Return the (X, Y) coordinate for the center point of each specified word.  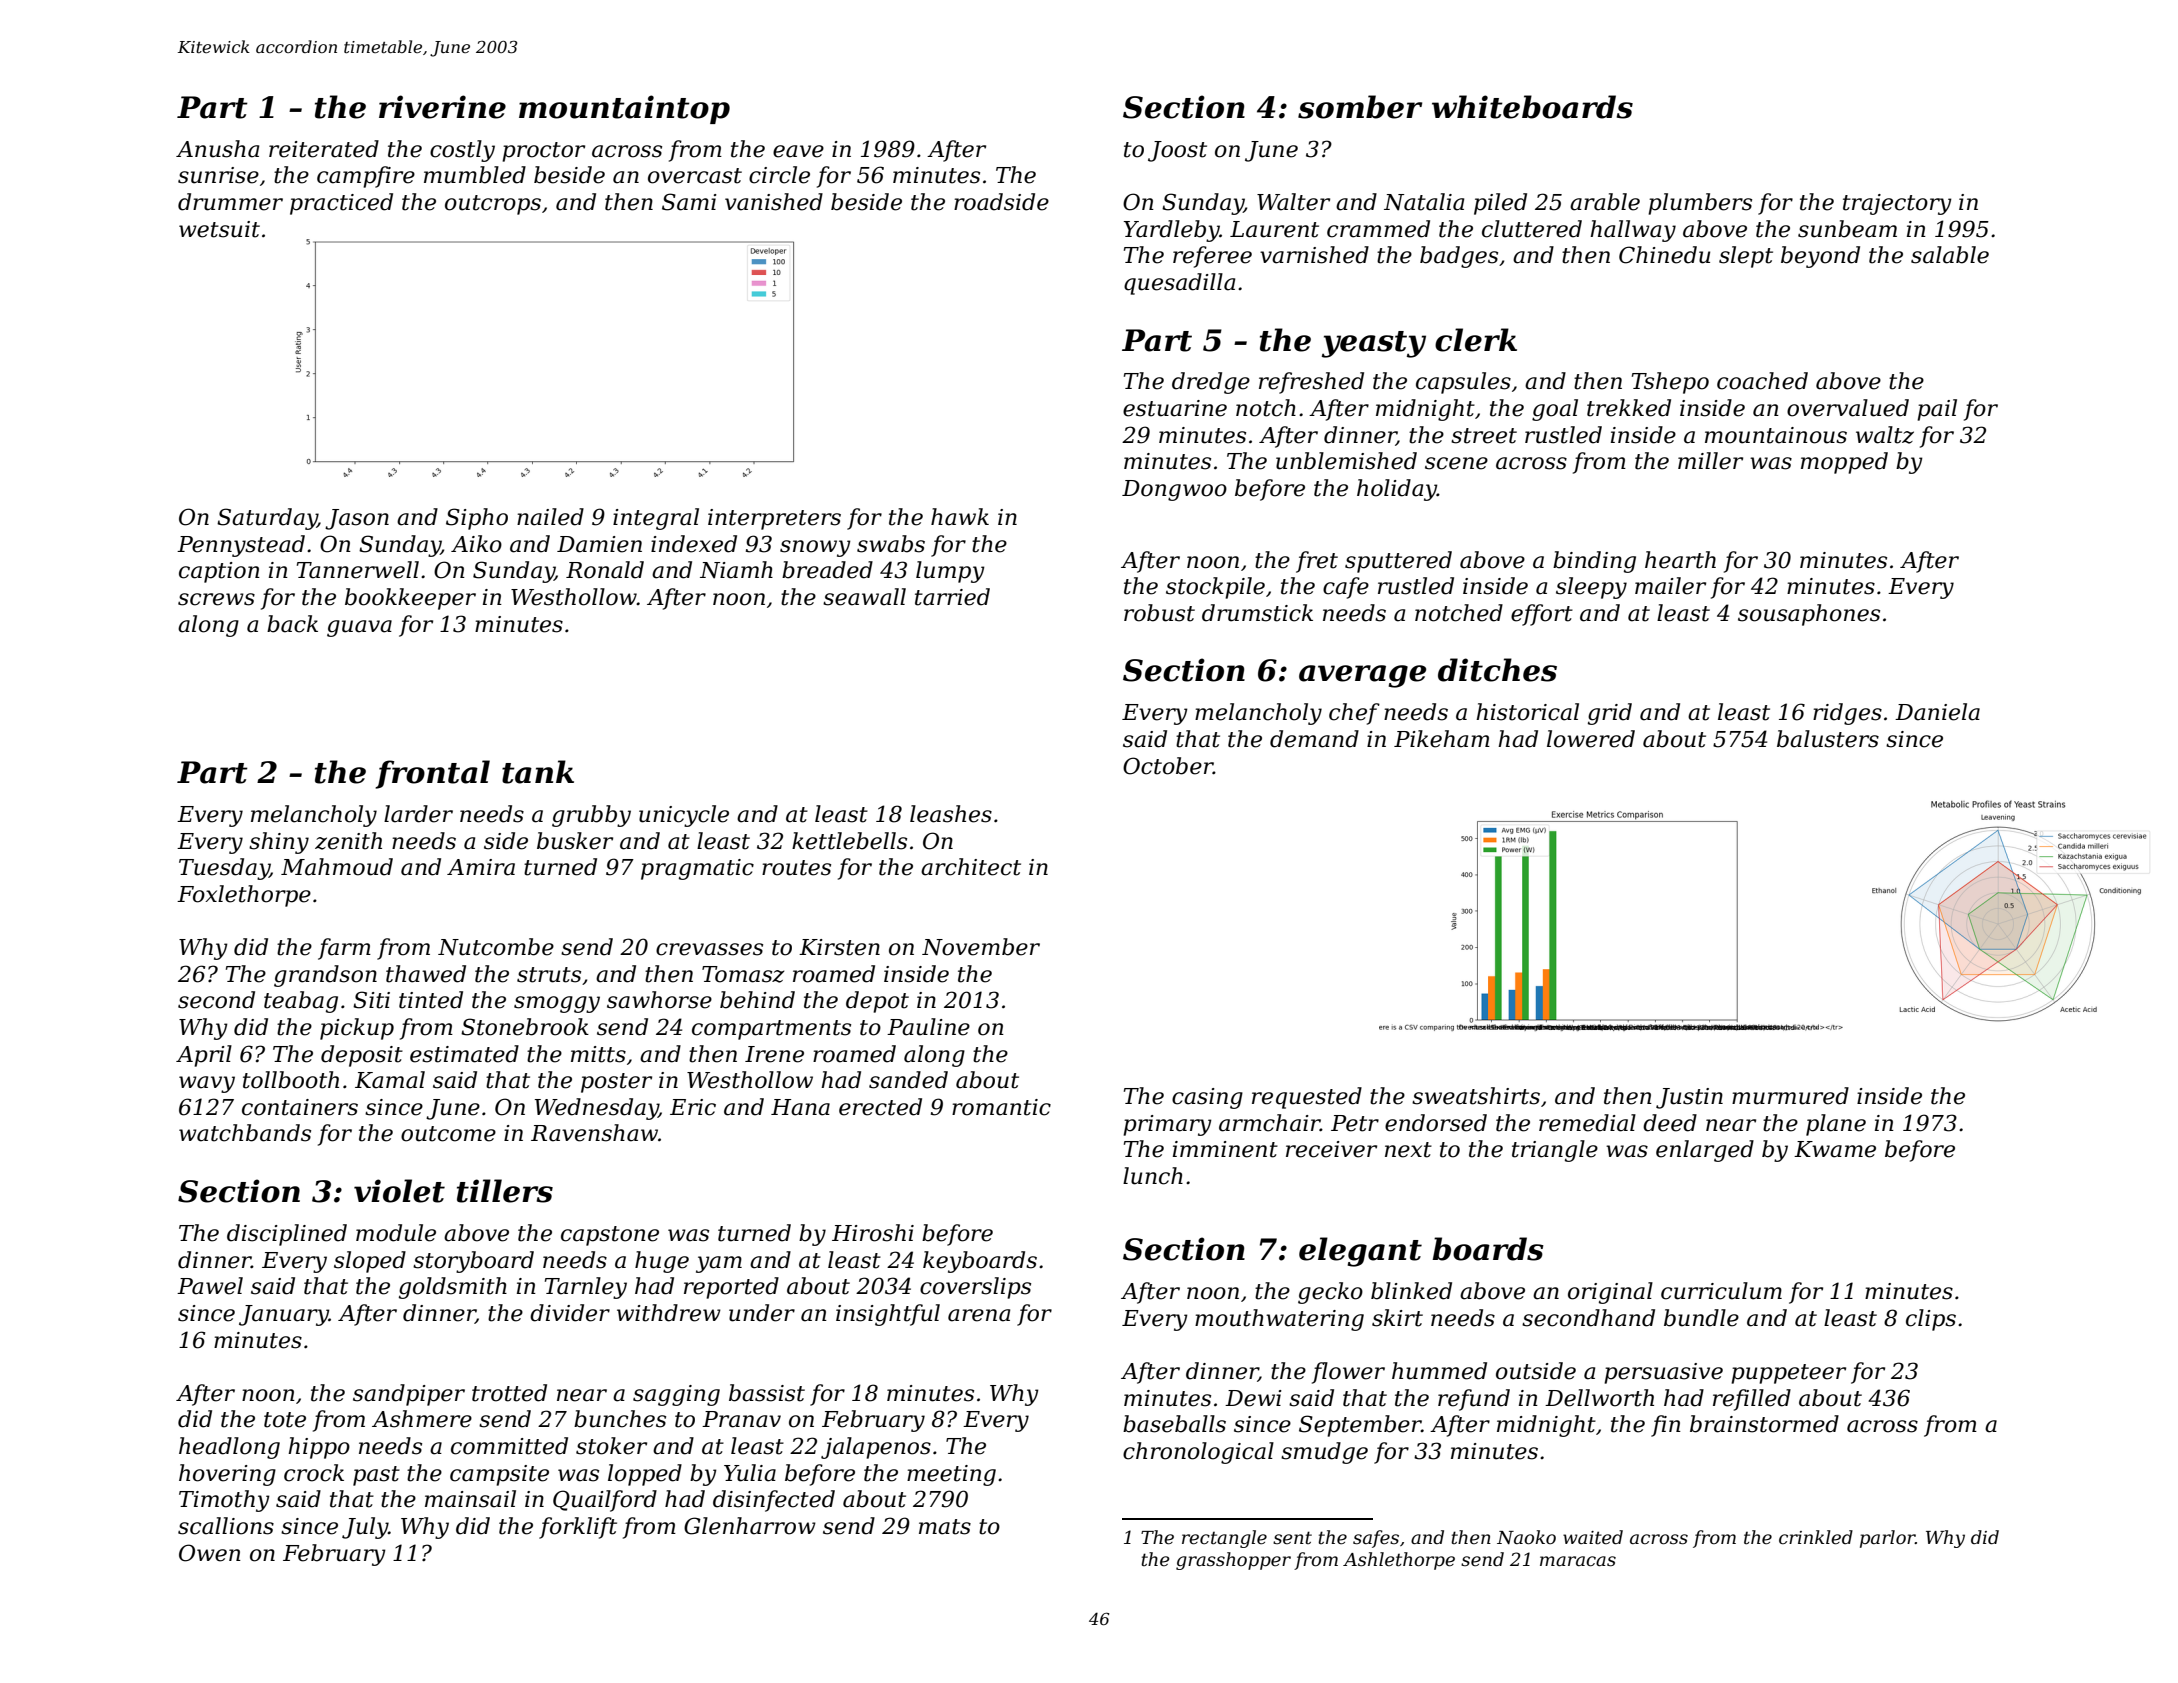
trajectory (1897, 204)
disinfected (774, 1501)
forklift (578, 1528)
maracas (1578, 1561)
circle (779, 175)
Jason (357, 519)
